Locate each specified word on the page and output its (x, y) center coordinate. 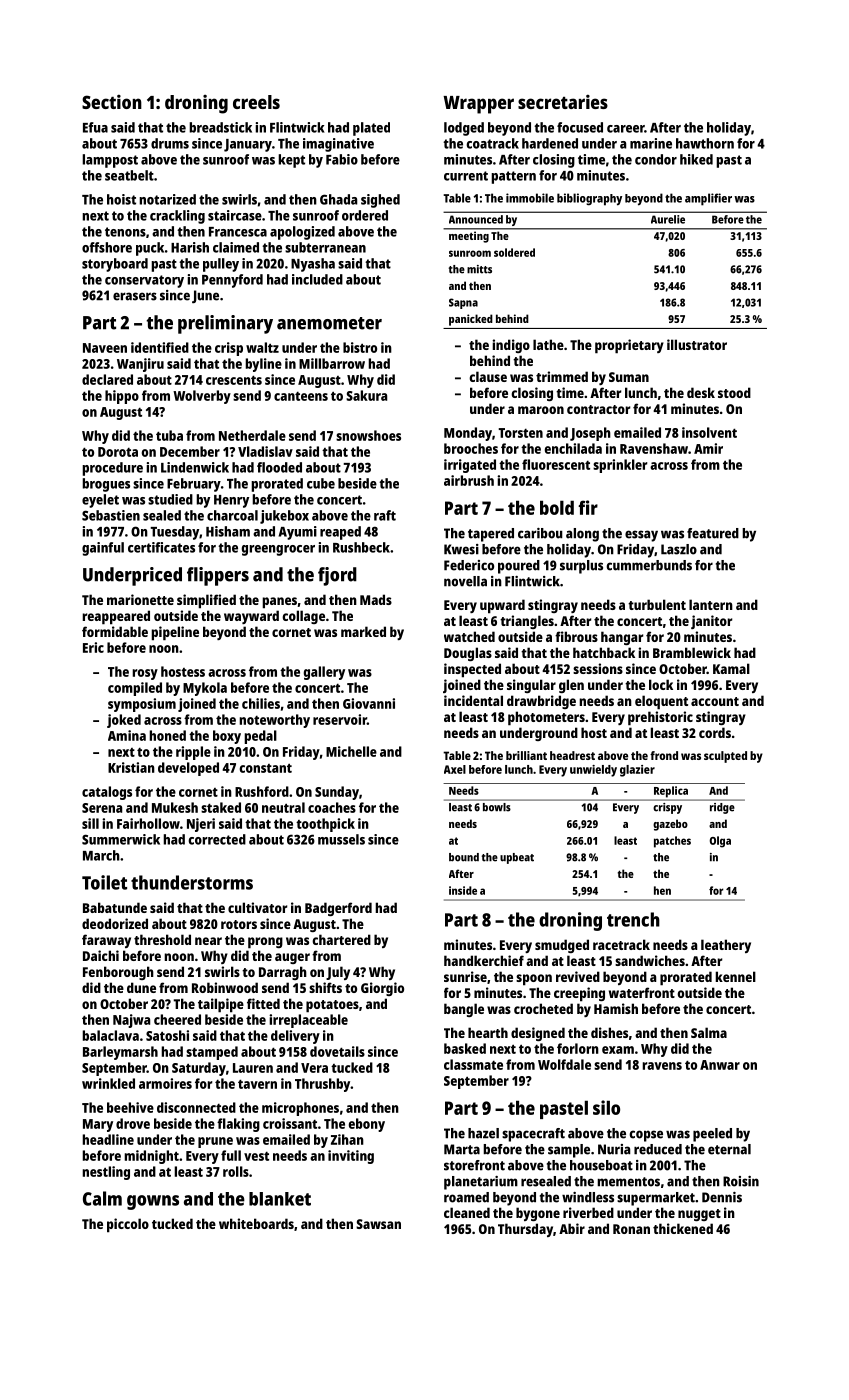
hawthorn (705, 143)
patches (672, 842)
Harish (190, 247)
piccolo (128, 1225)
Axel (455, 769)
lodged (464, 129)
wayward (251, 617)
